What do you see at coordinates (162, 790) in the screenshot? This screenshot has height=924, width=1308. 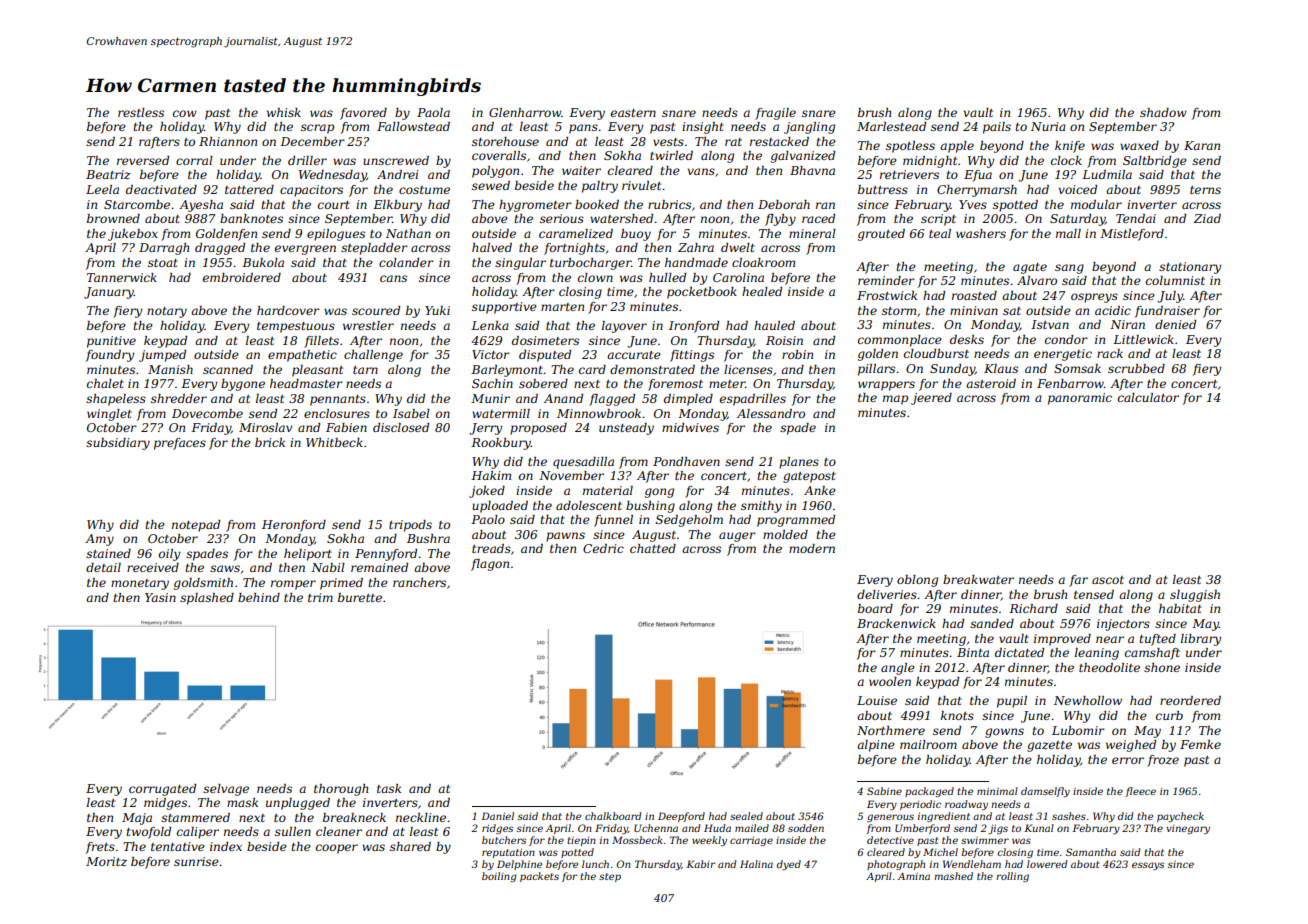 I see `corrugated` at bounding box center [162, 790].
